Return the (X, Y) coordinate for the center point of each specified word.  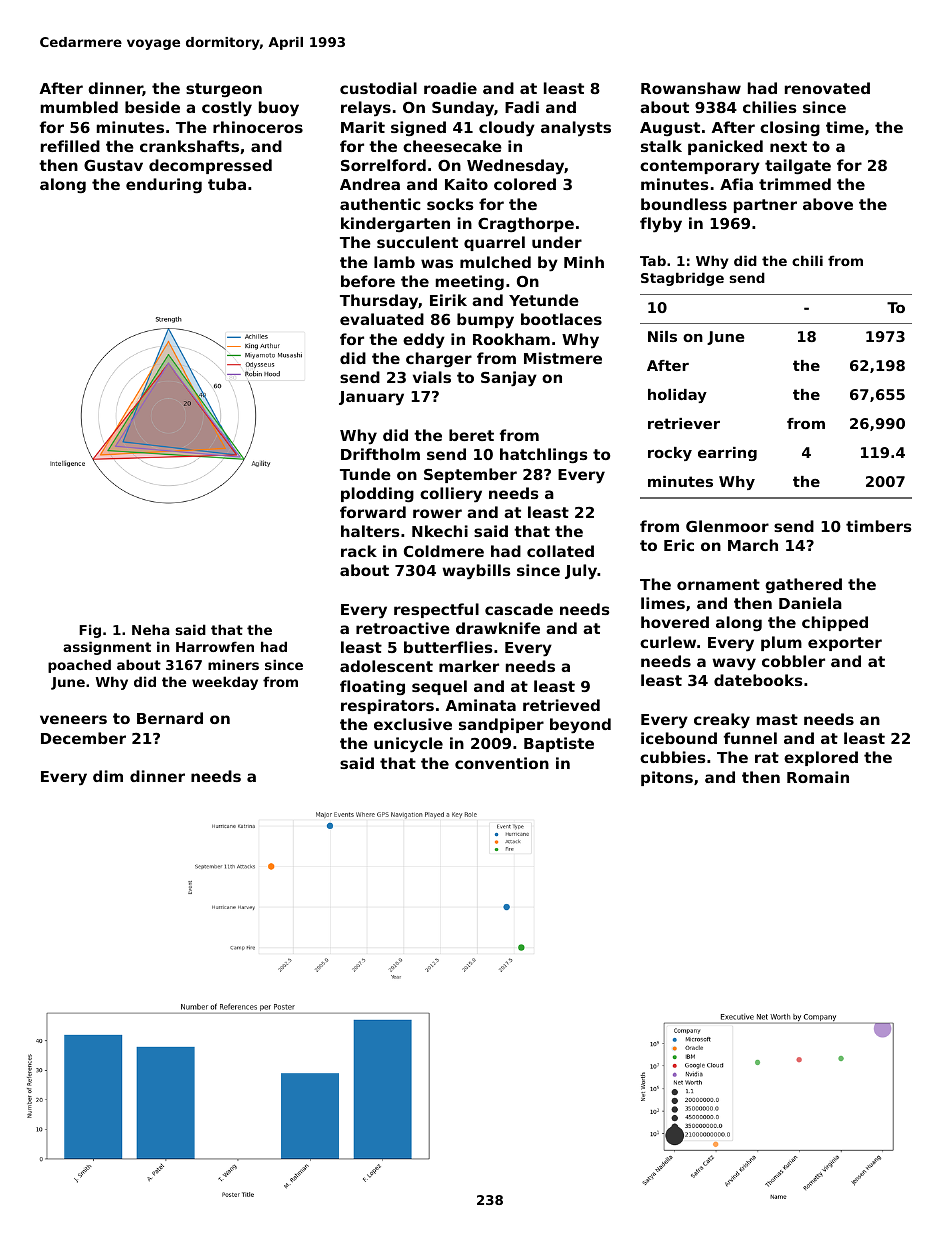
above (828, 204)
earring (727, 454)
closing (790, 129)
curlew (668, 642)
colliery (451, 495)
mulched (495, 262)
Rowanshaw (691, 88)
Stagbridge (682, 279)
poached (79, 666)
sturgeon (224, 90)
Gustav (113, 165)
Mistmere (563, 358)
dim (108, 776)
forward (373, 512)
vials (432, 377)
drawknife (498, 628)
